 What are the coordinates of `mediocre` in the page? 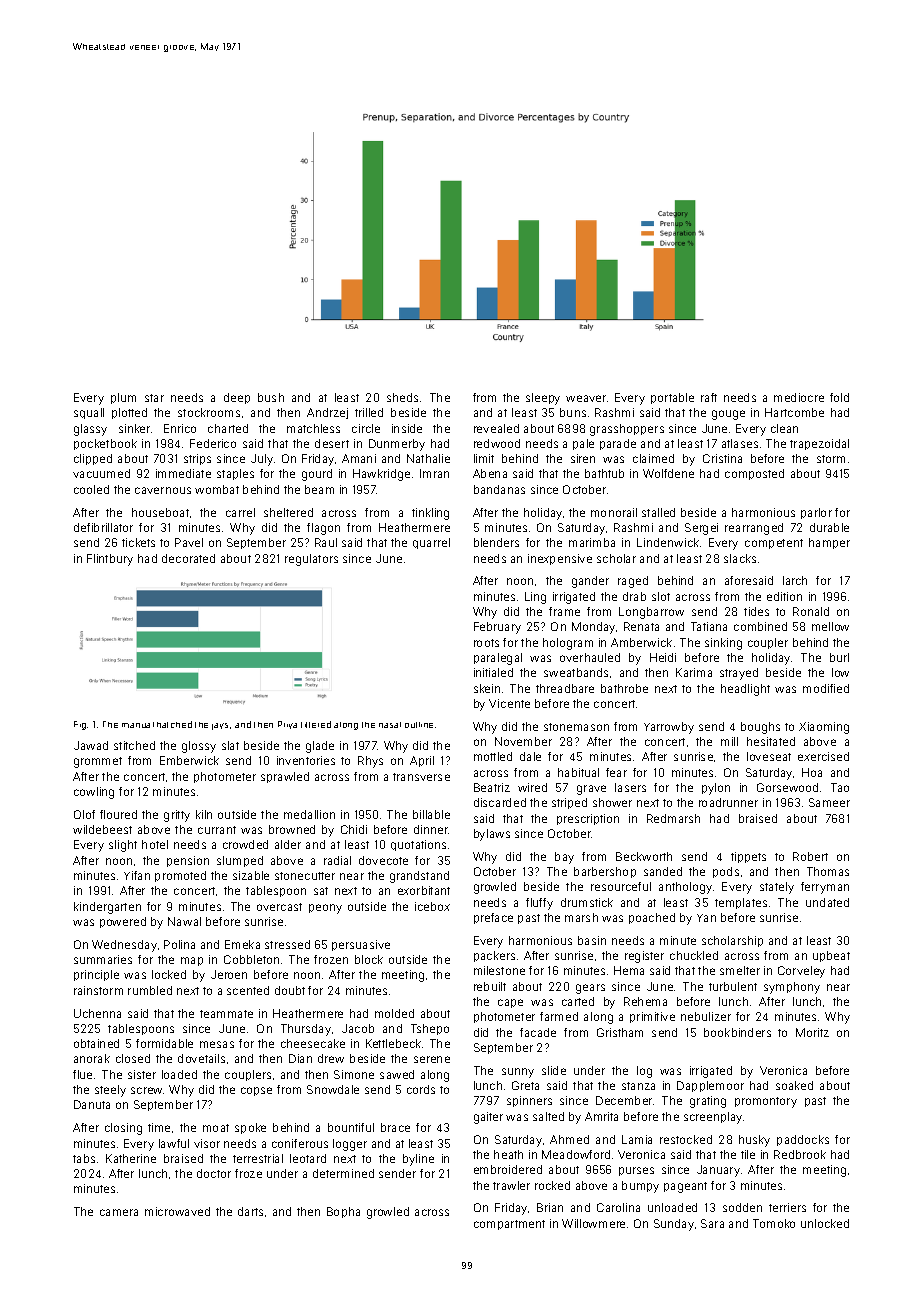 It's located at (799, 397).
